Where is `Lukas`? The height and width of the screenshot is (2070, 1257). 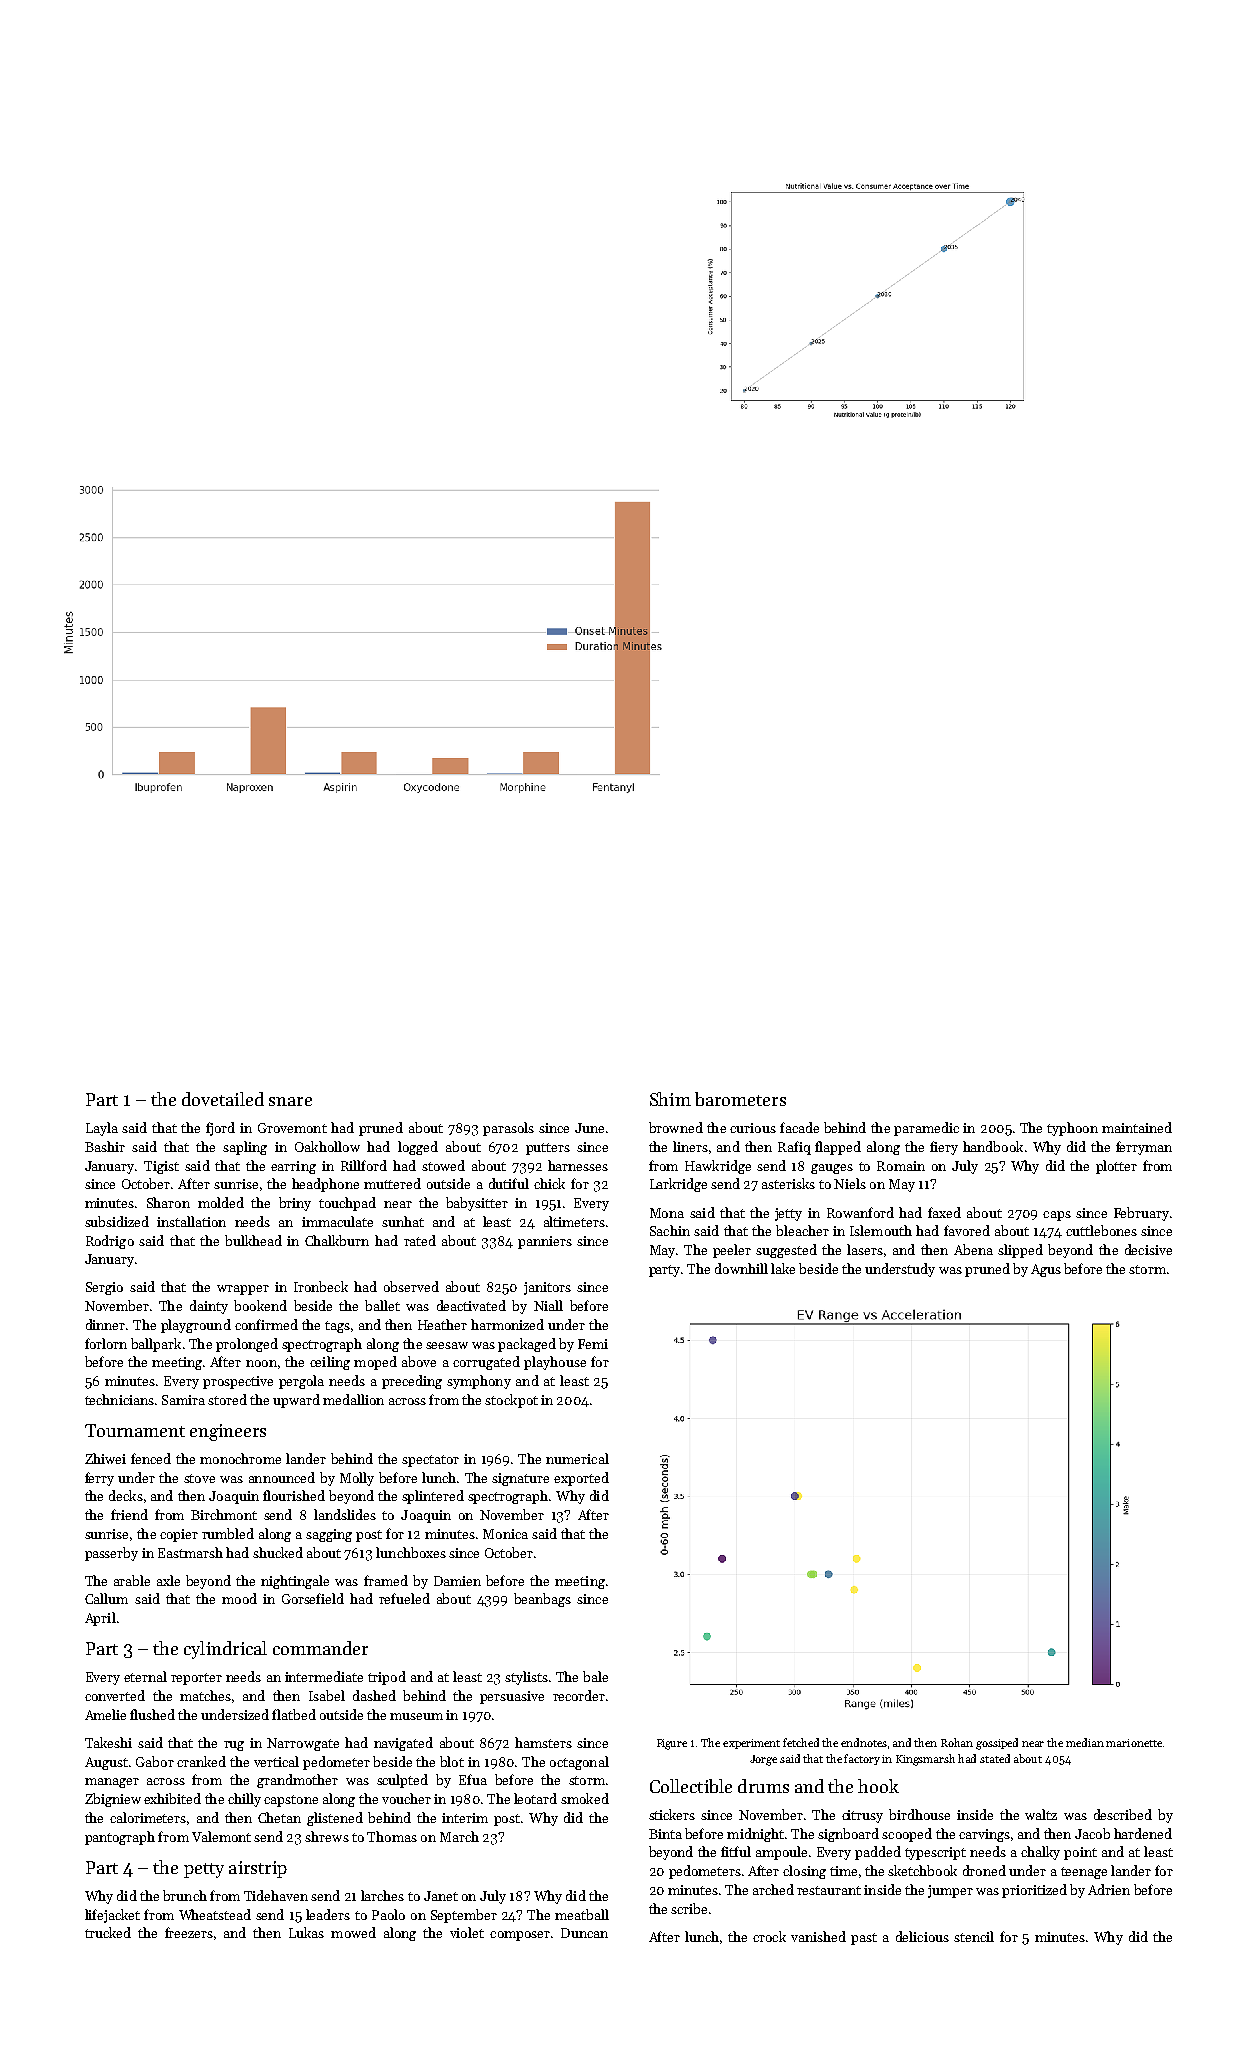 Lukas is located at coordinates (306, 1932).
